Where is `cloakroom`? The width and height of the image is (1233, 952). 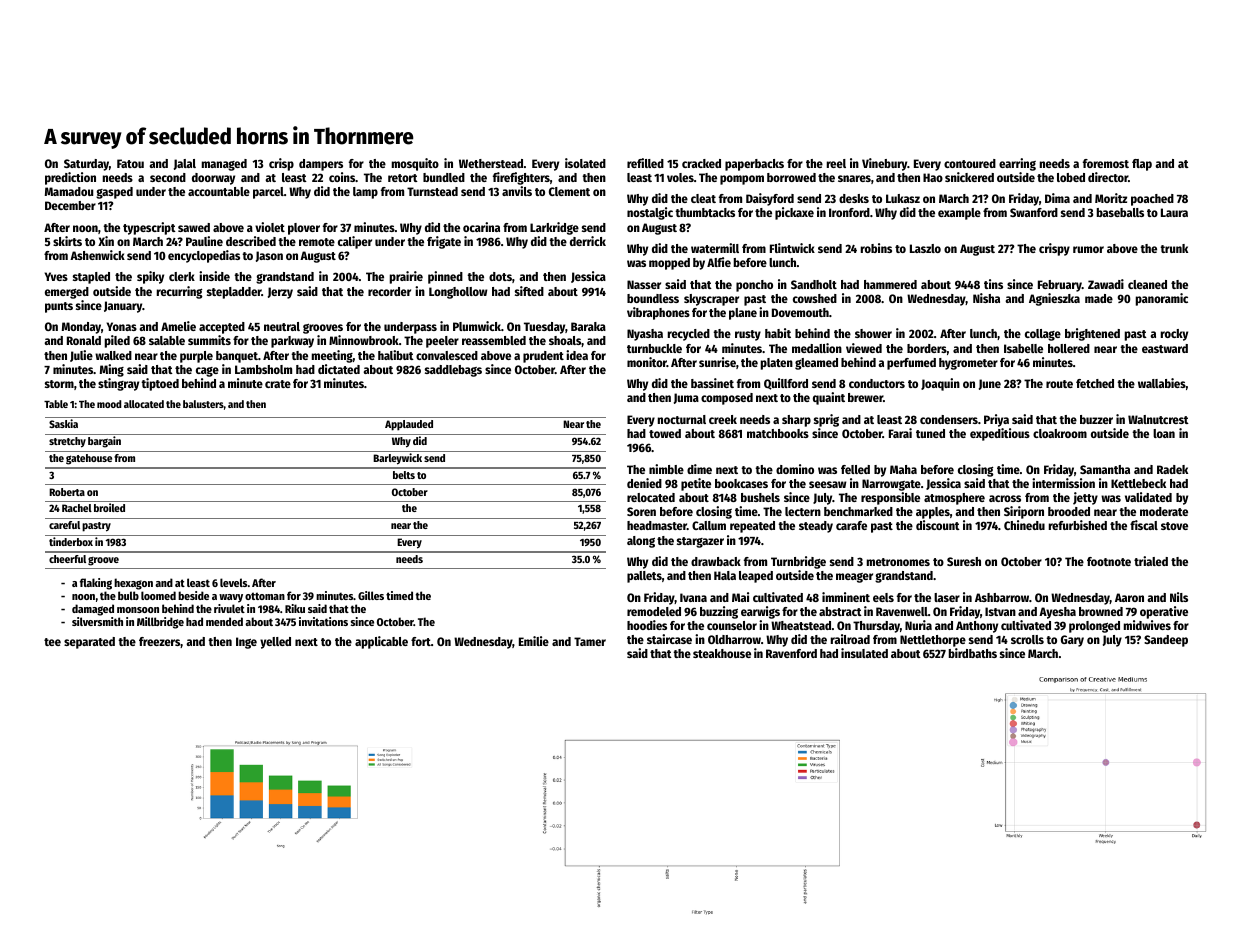 cloakroom is located at coordinates (1060, 433).
